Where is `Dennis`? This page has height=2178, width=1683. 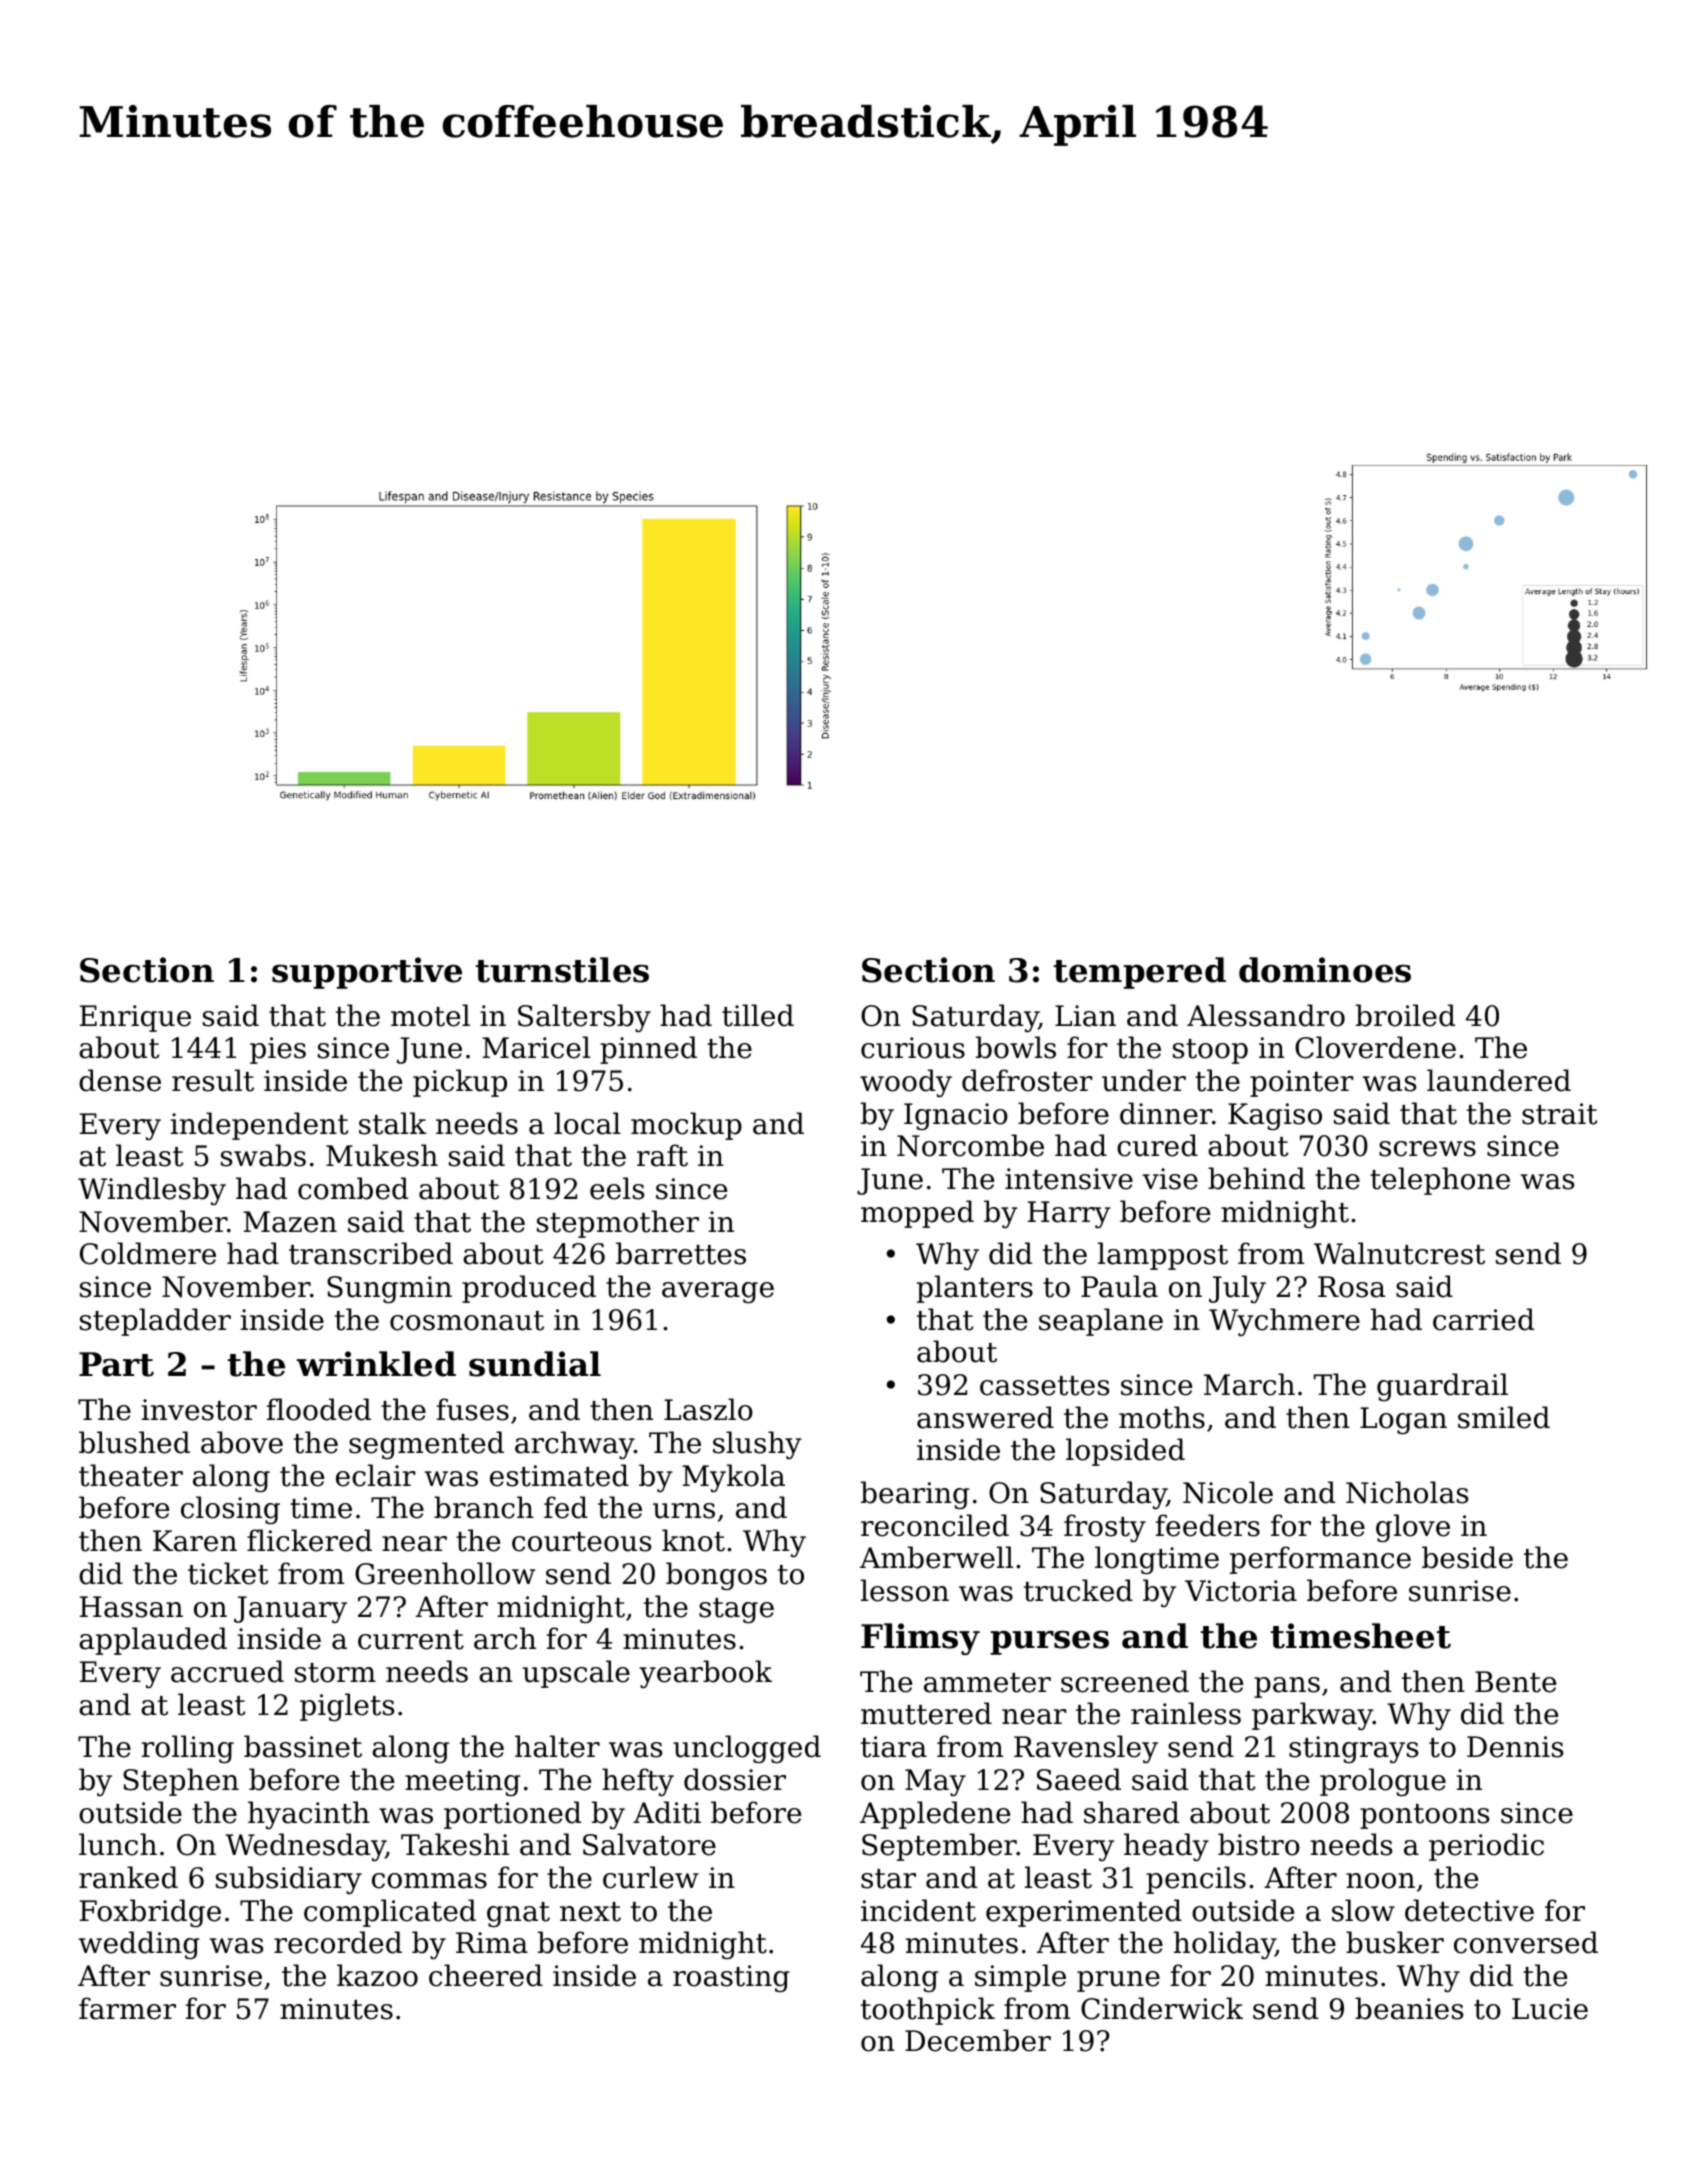 Dennis is located at coordinates (1515, 1747).
